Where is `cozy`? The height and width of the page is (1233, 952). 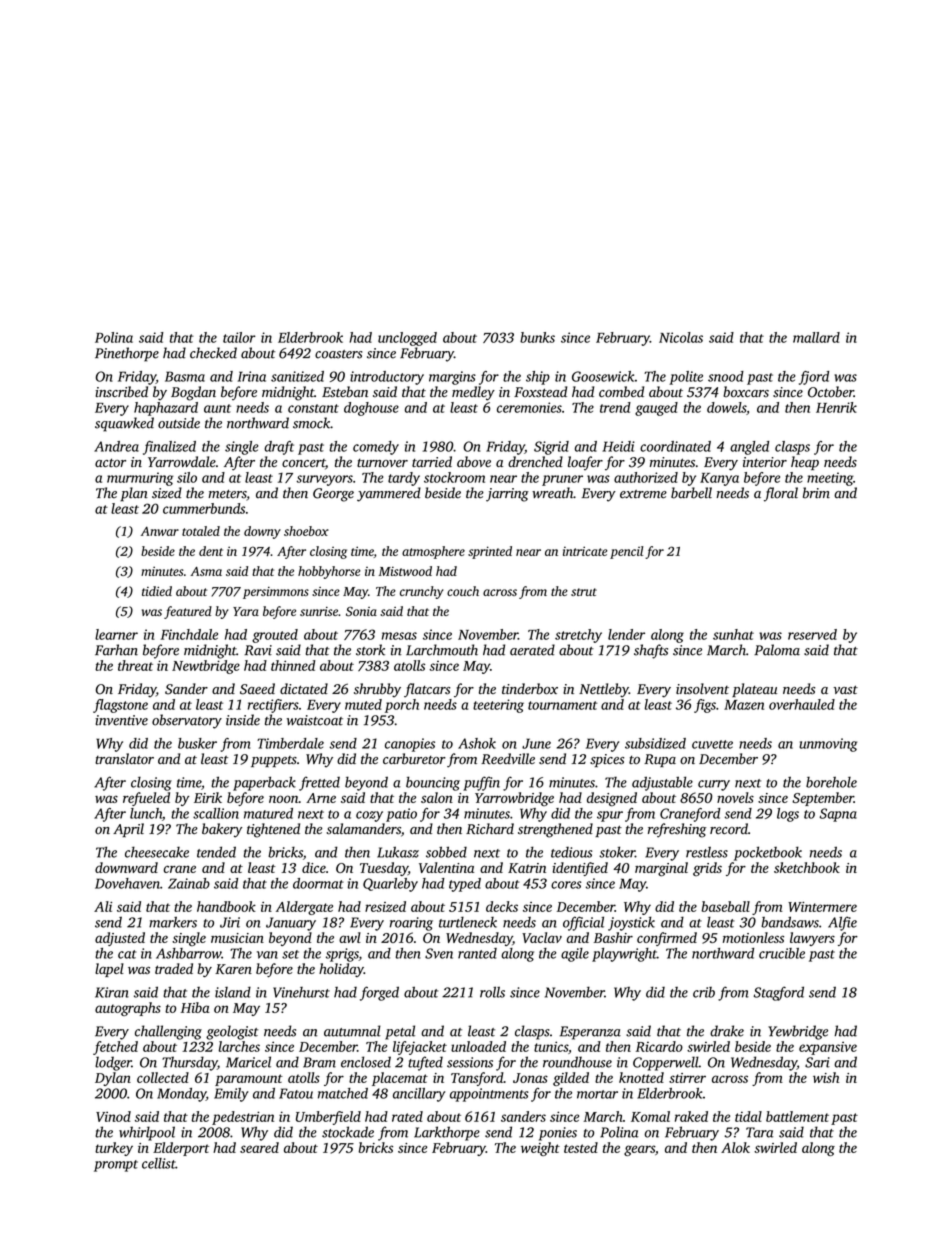
cozy is located at coordinates (369, 816).
